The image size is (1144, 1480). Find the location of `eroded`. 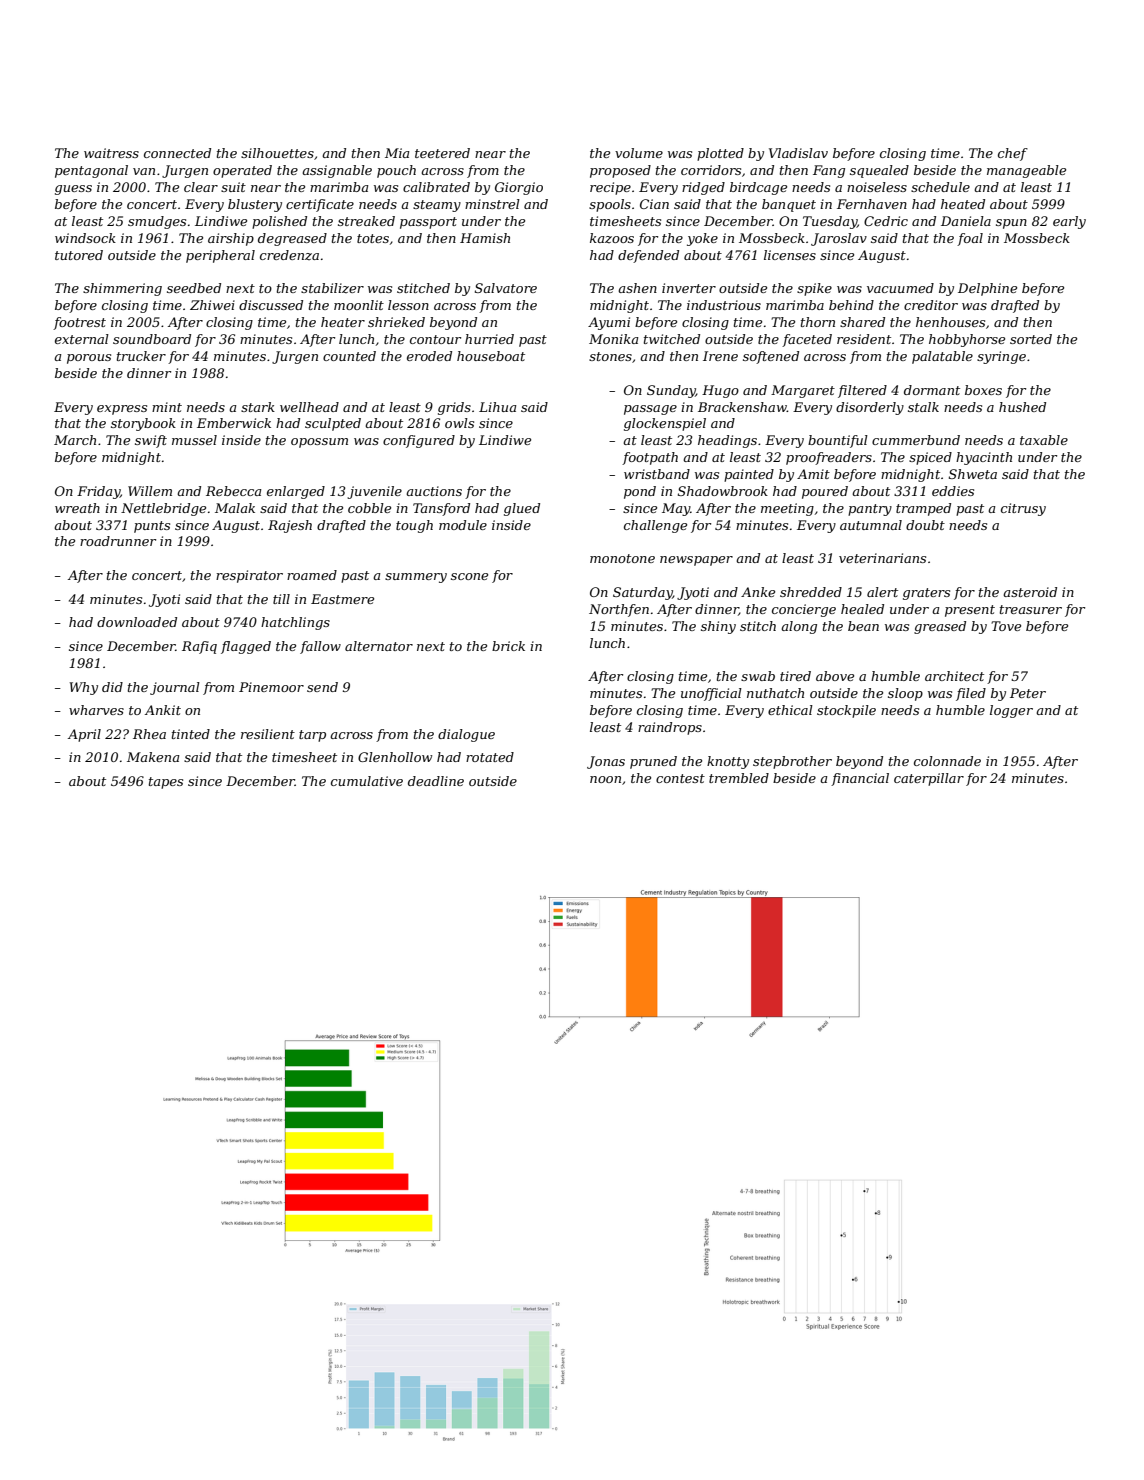

eroded is located at coordinates (429, 356).
